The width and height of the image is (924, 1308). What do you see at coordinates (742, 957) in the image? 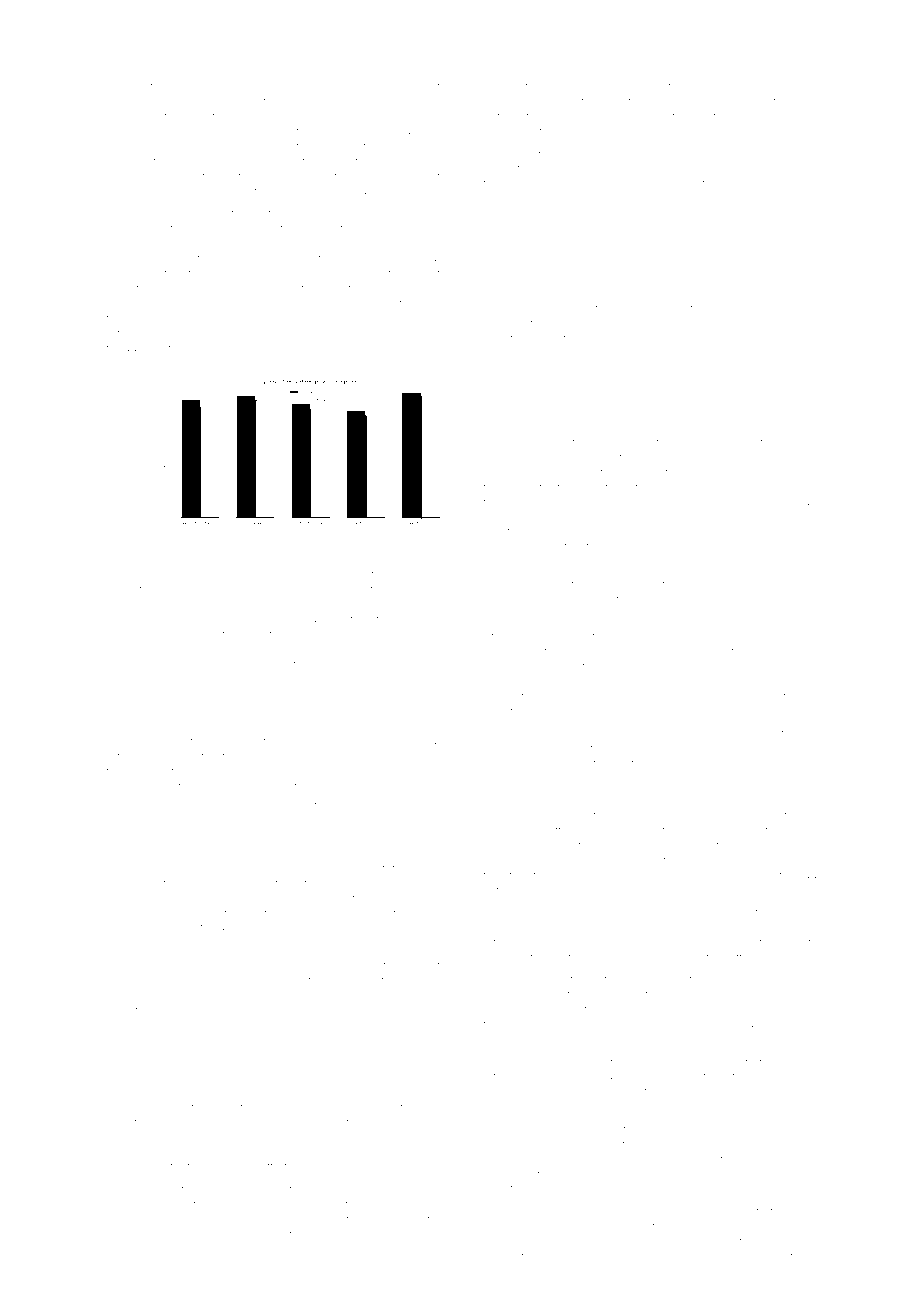
I see `frittata` at bounding box center [742, 957].
